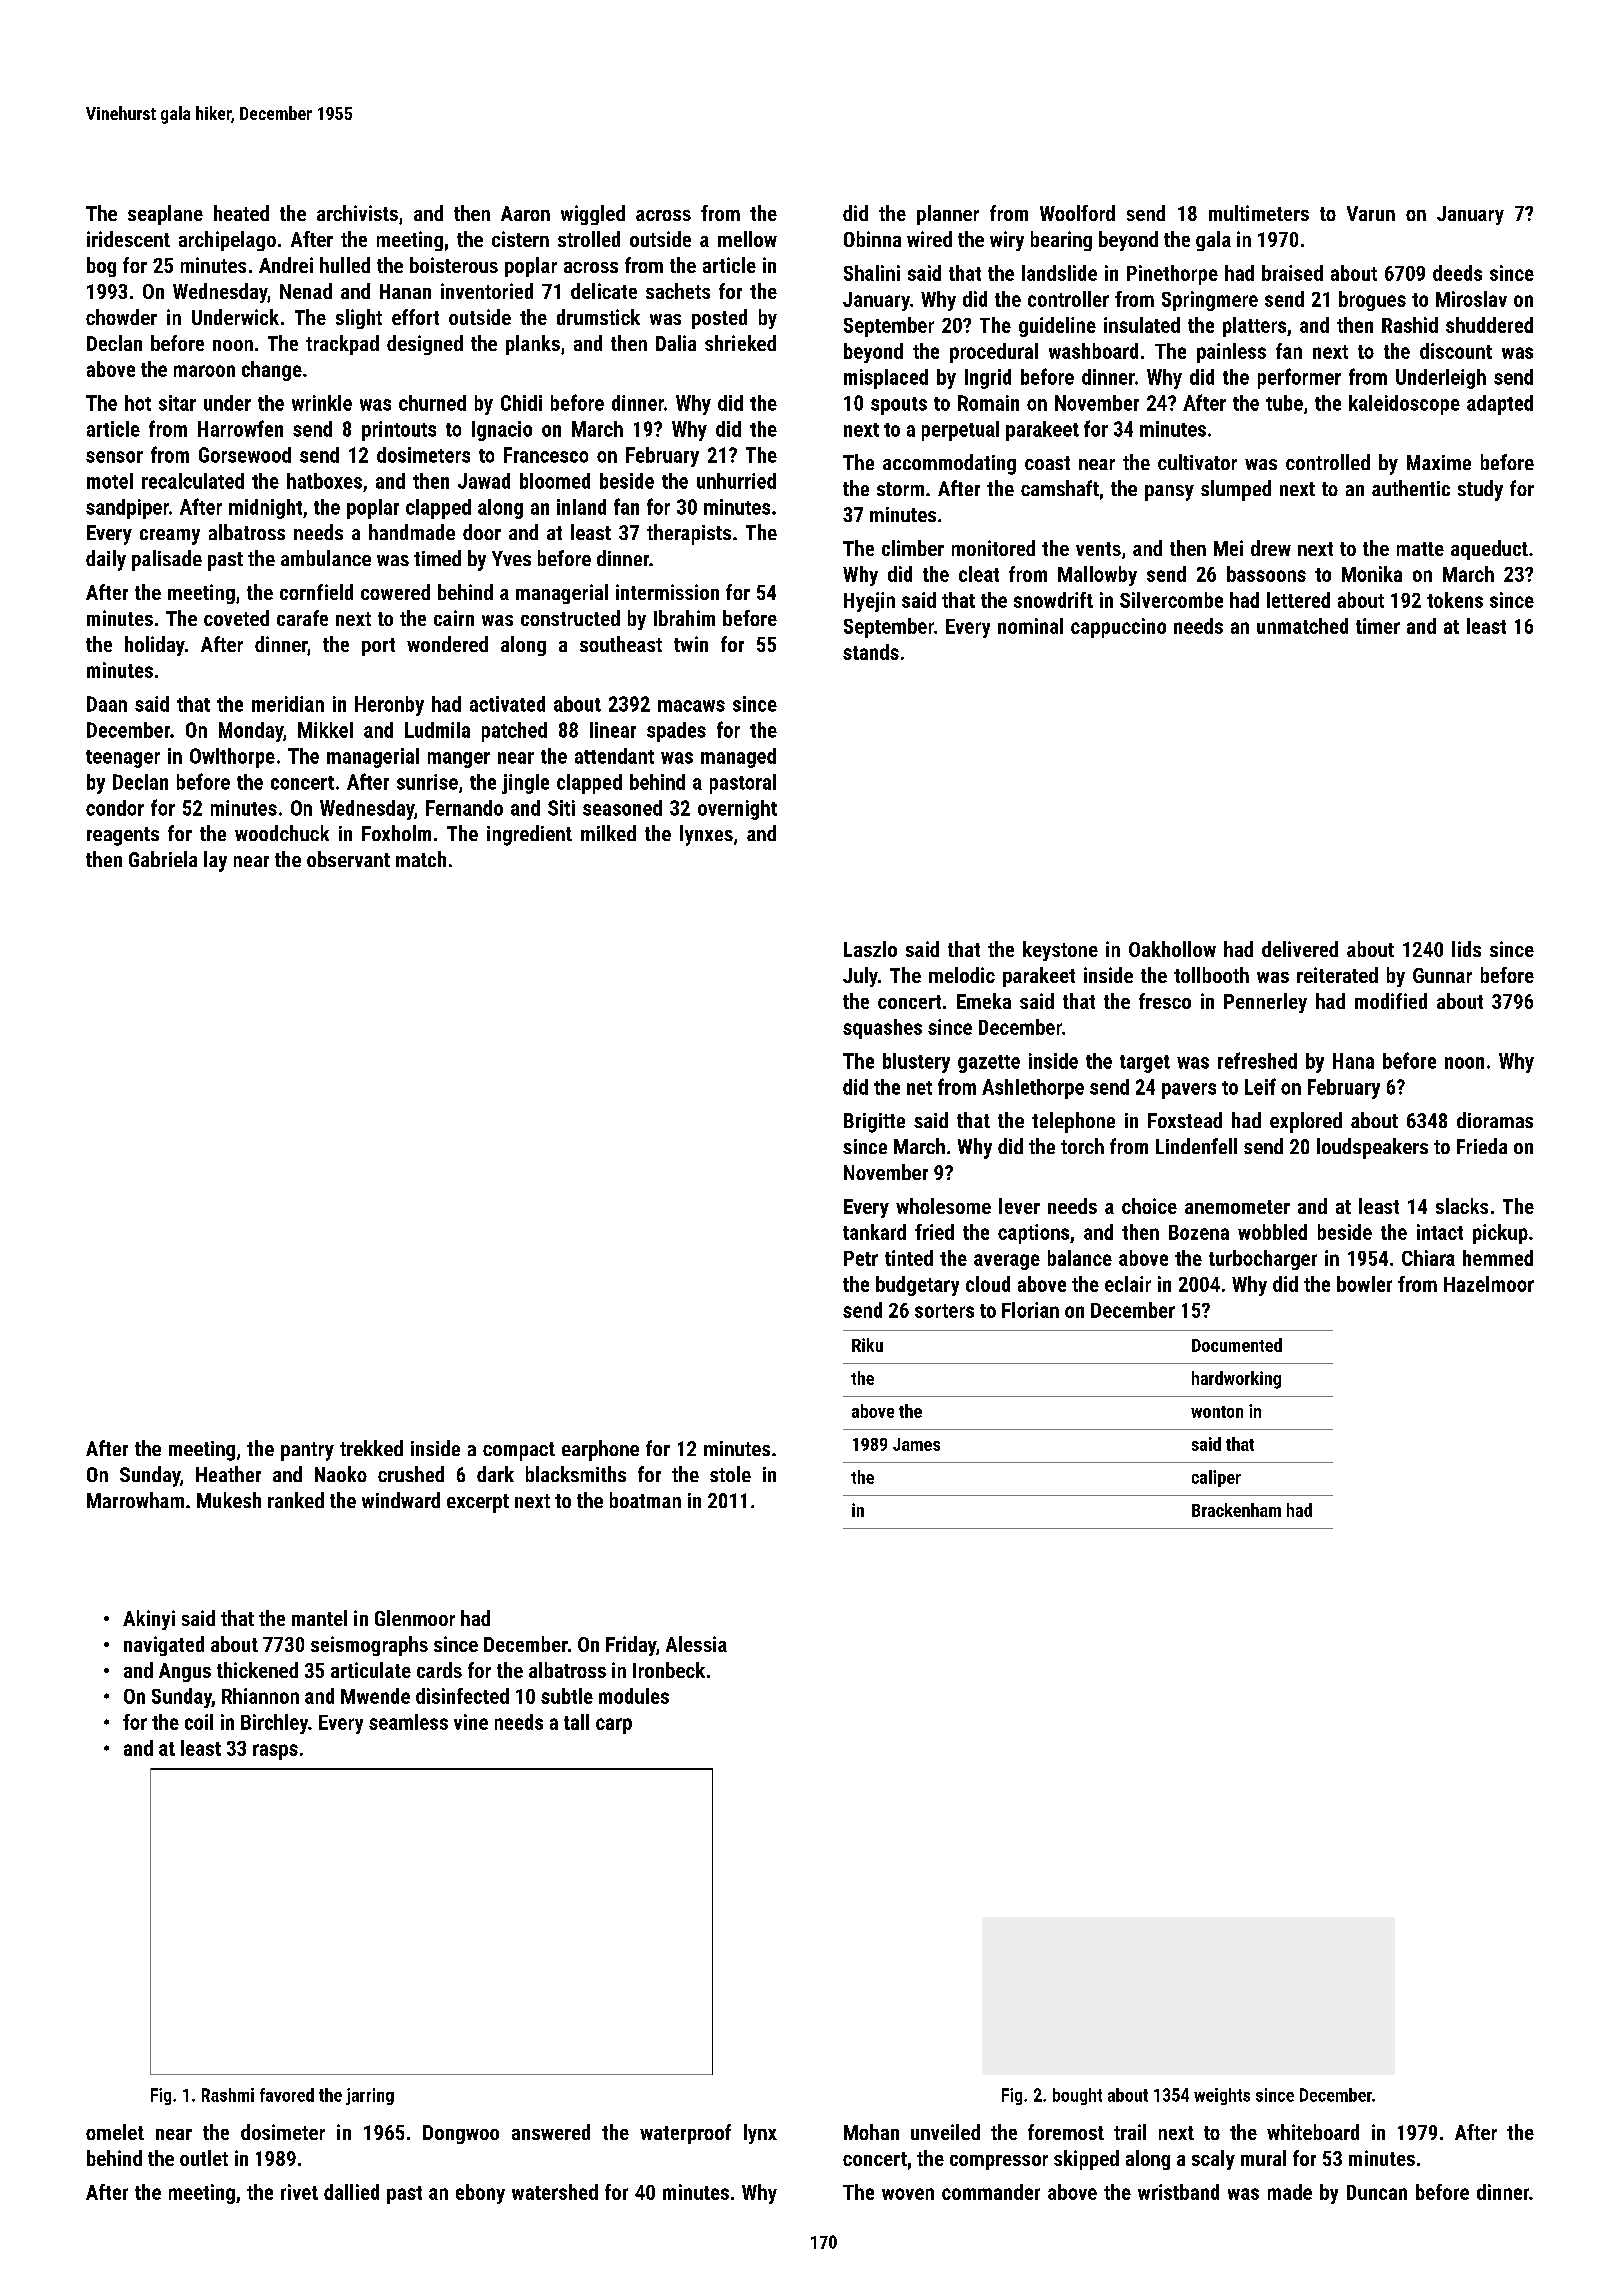 The width and height of the screenshot is (1620, 2292). What do you see at coordinates (900, 489) in the screenshot?
I see `storm` at bounding box center [900, 489].
